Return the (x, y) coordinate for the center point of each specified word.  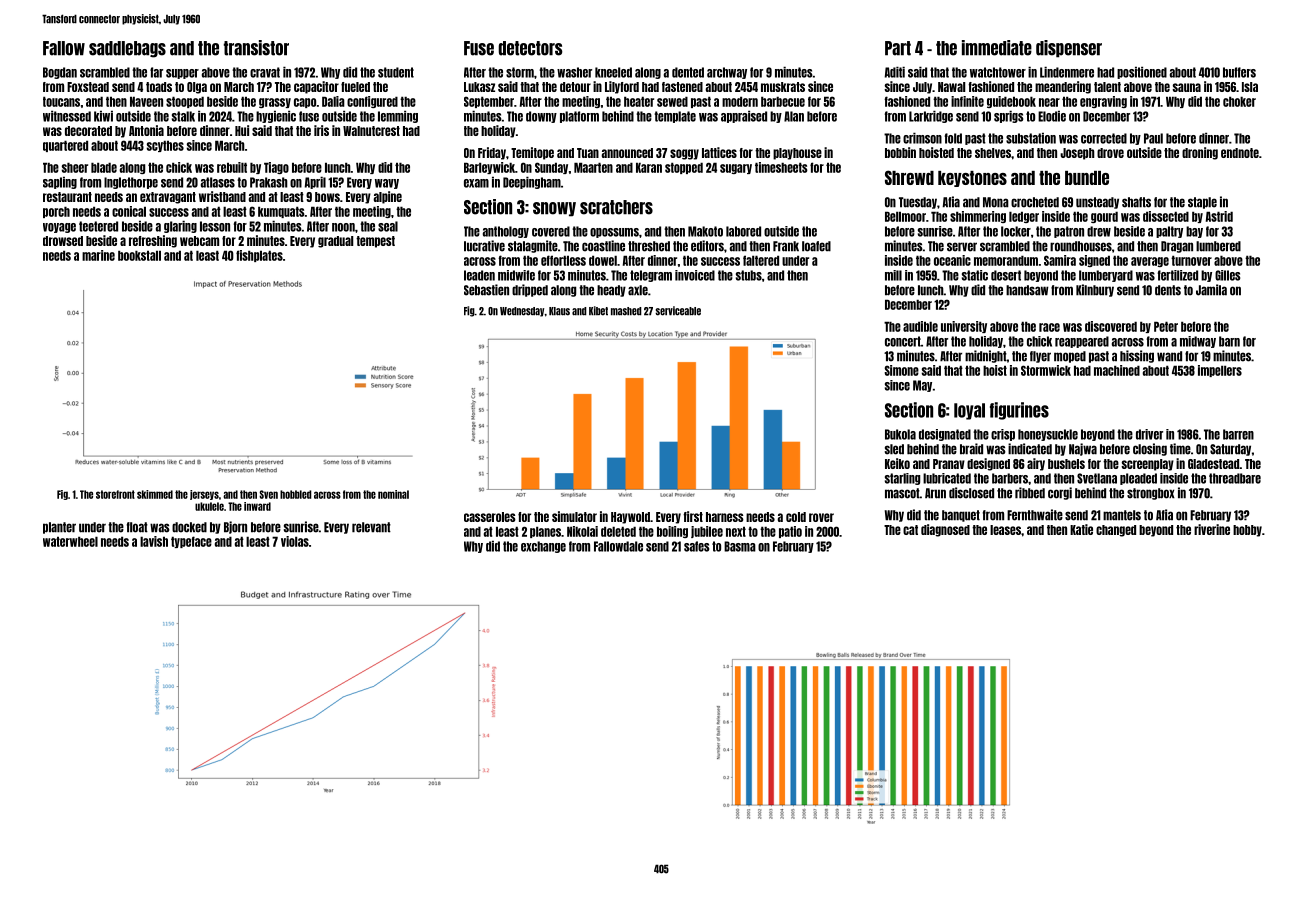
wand (1169, 356)
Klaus (559, 311)
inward (257, 506)
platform (579, 117)
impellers (1220, 371)
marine (98, 255)
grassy (275, 103)
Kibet (598, 311)
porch (56, 212)
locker (1016, 231)
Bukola (900, 434)
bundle (1087, 178)
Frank (786, 246)
